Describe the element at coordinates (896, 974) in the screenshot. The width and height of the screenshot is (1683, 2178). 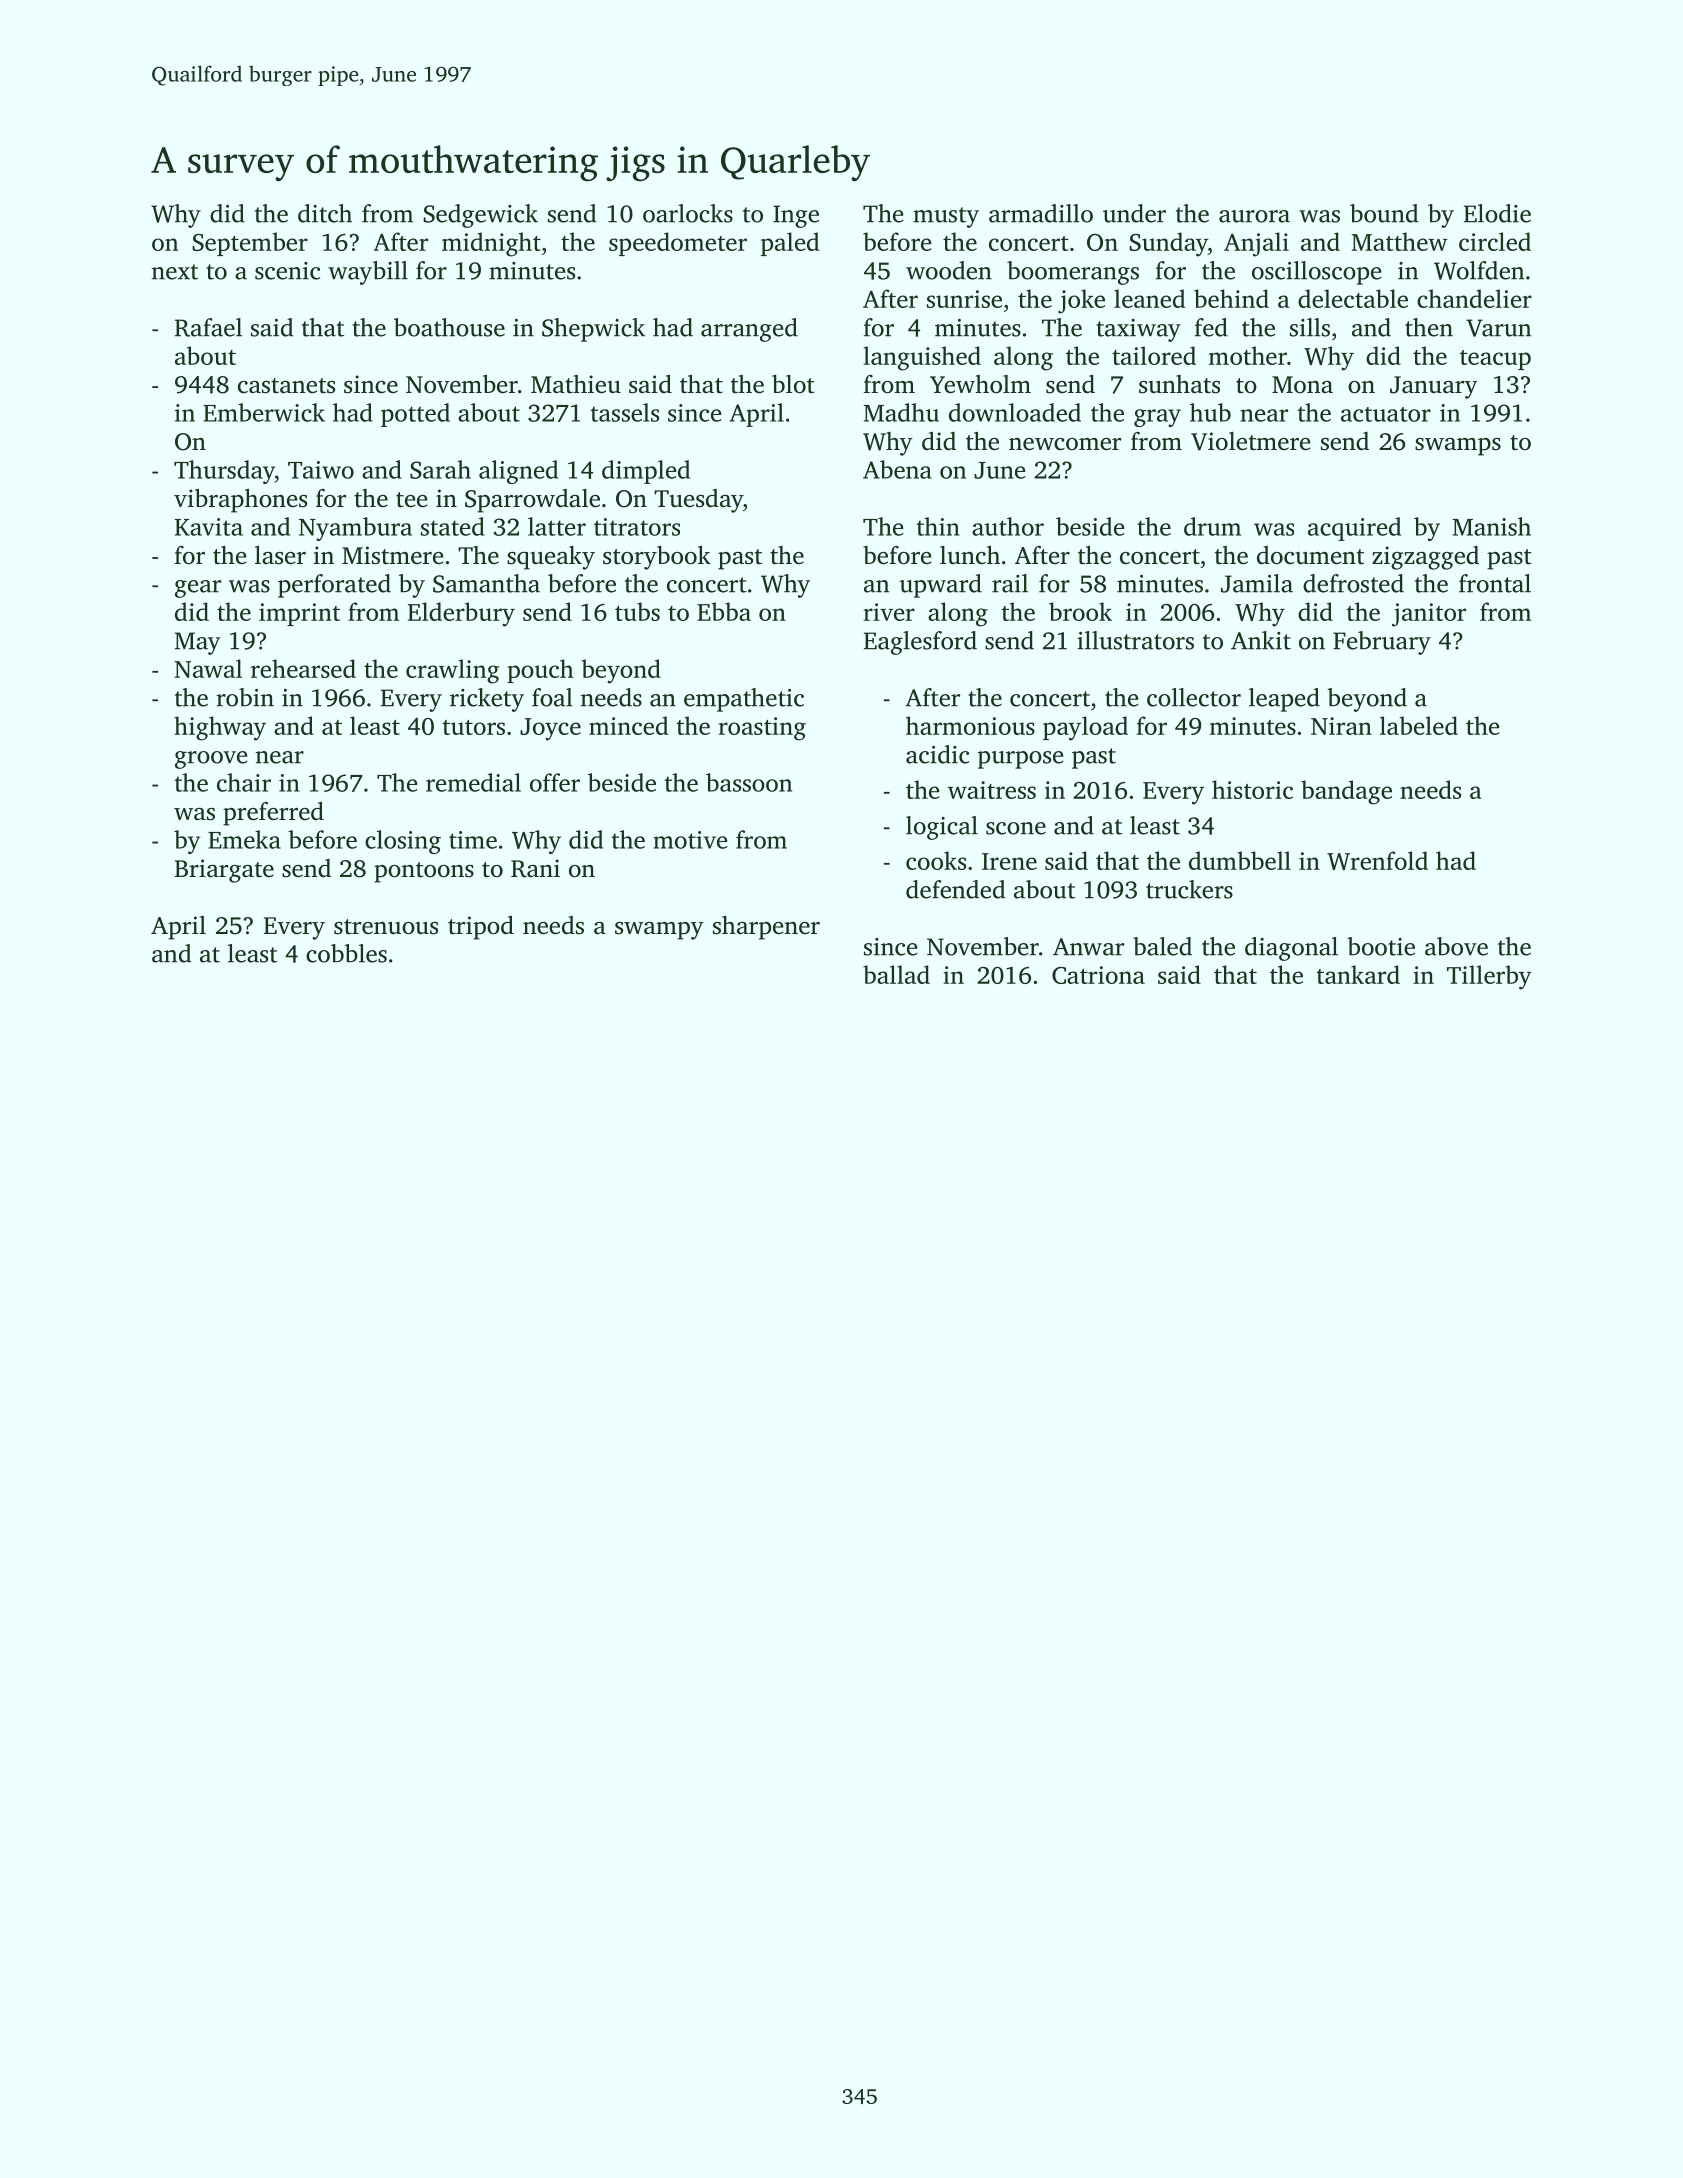
I see `ballad` at that location.
